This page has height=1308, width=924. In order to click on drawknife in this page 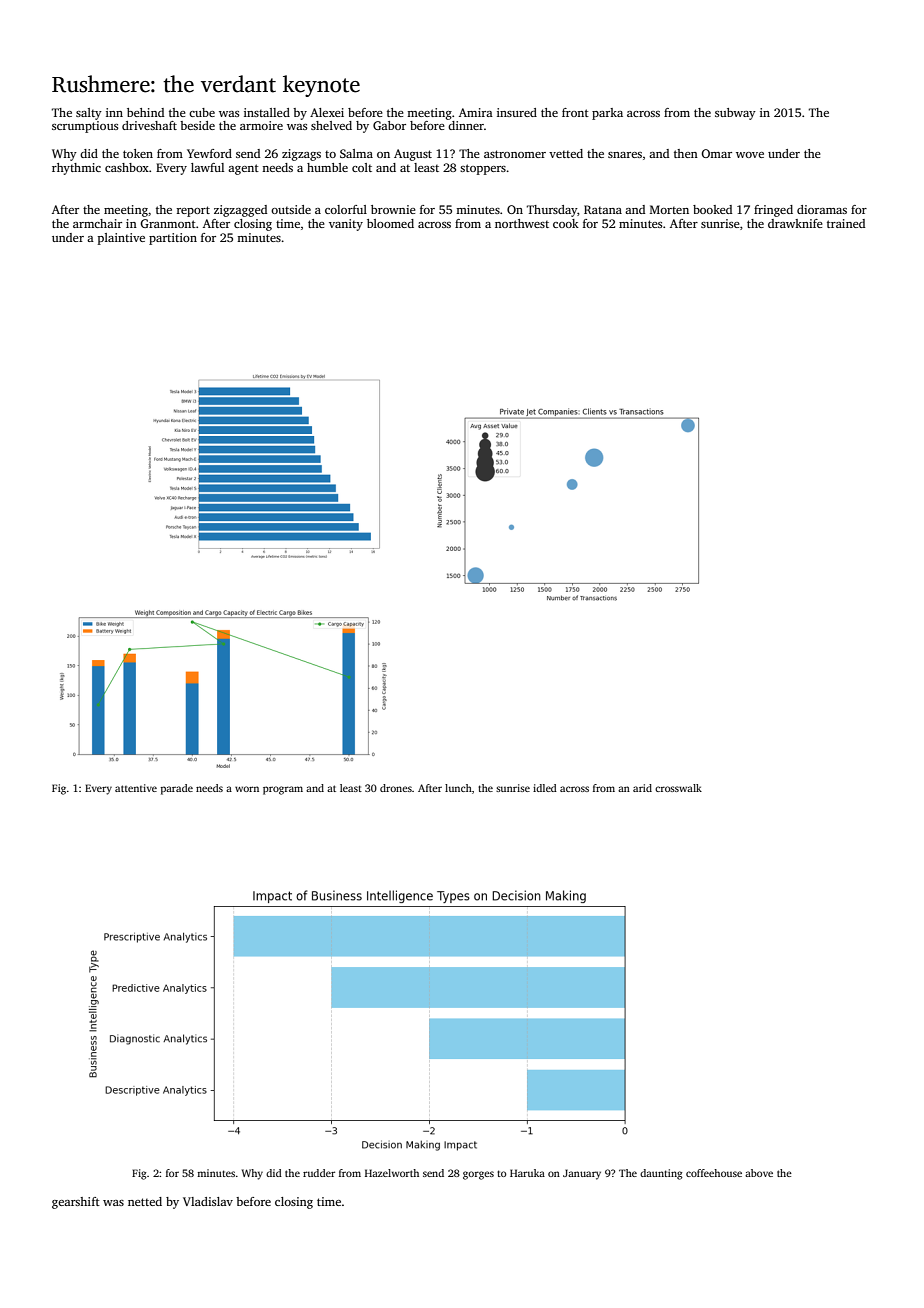, I will do `click(795, 223)`.
